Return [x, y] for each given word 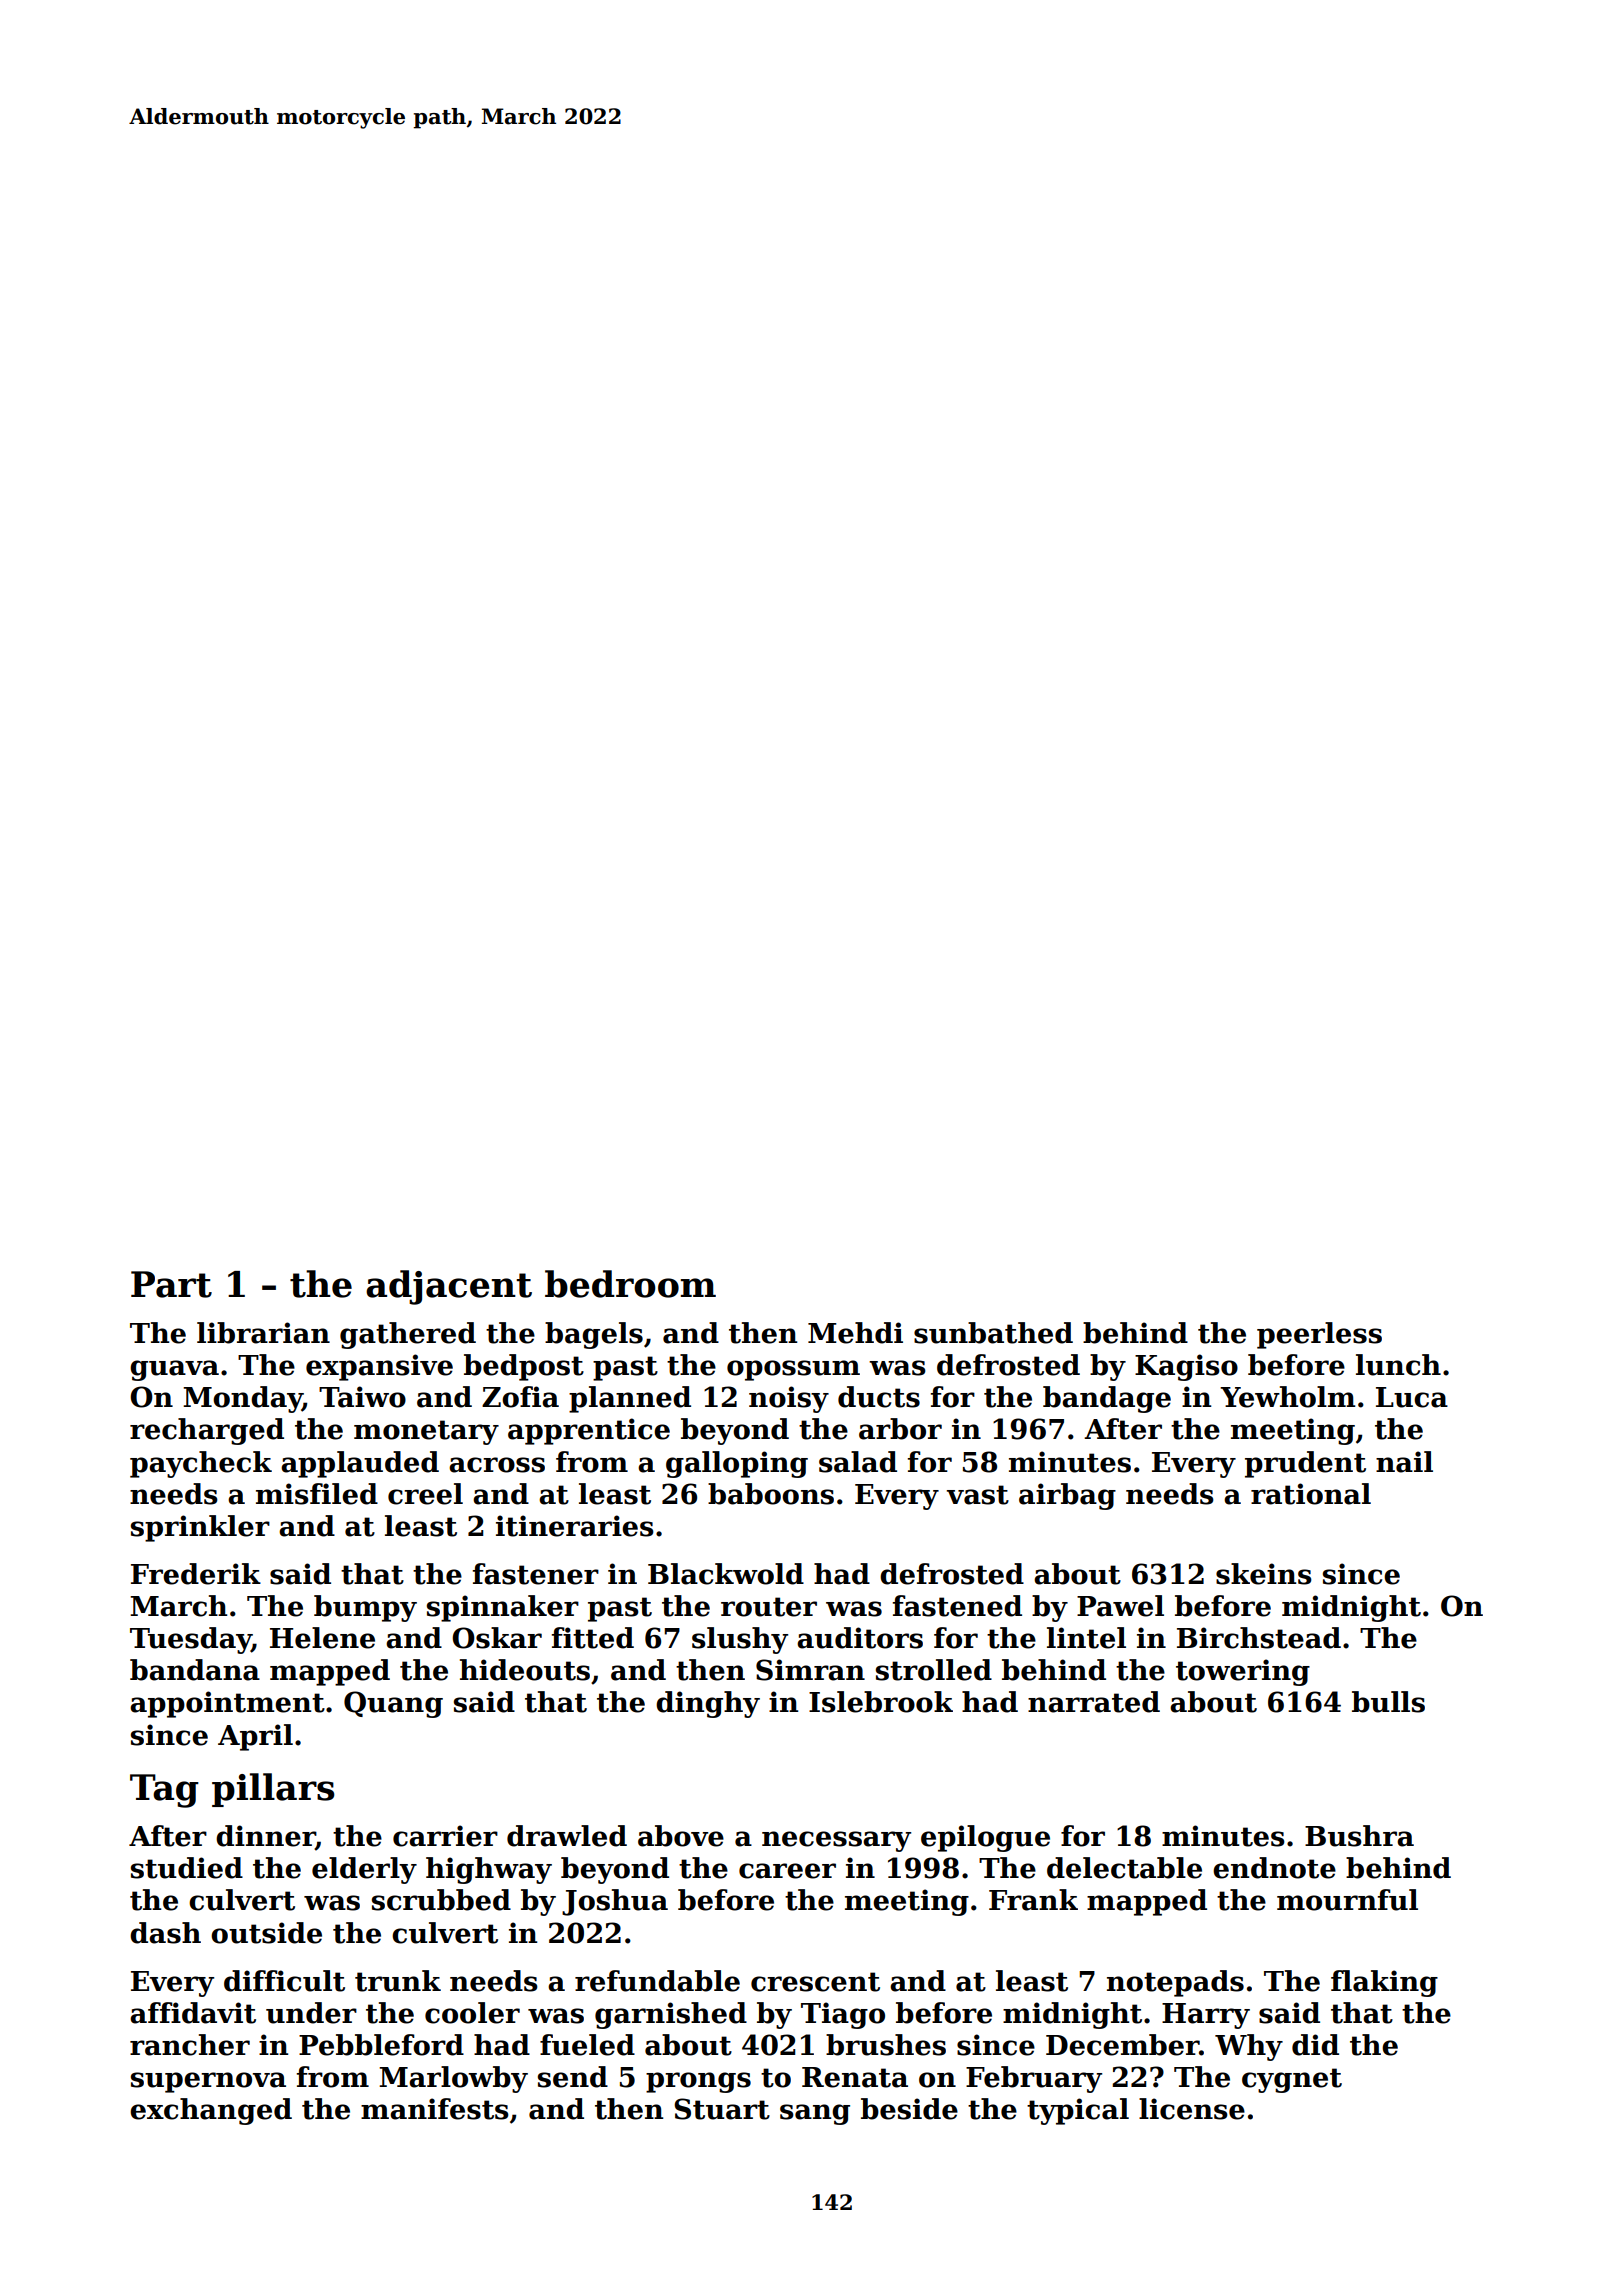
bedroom [630, 1284]
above [681, 1836]
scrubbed [441, 1900]
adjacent [449, 1287]
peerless [1319, 1335]
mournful [1347, 1900]
